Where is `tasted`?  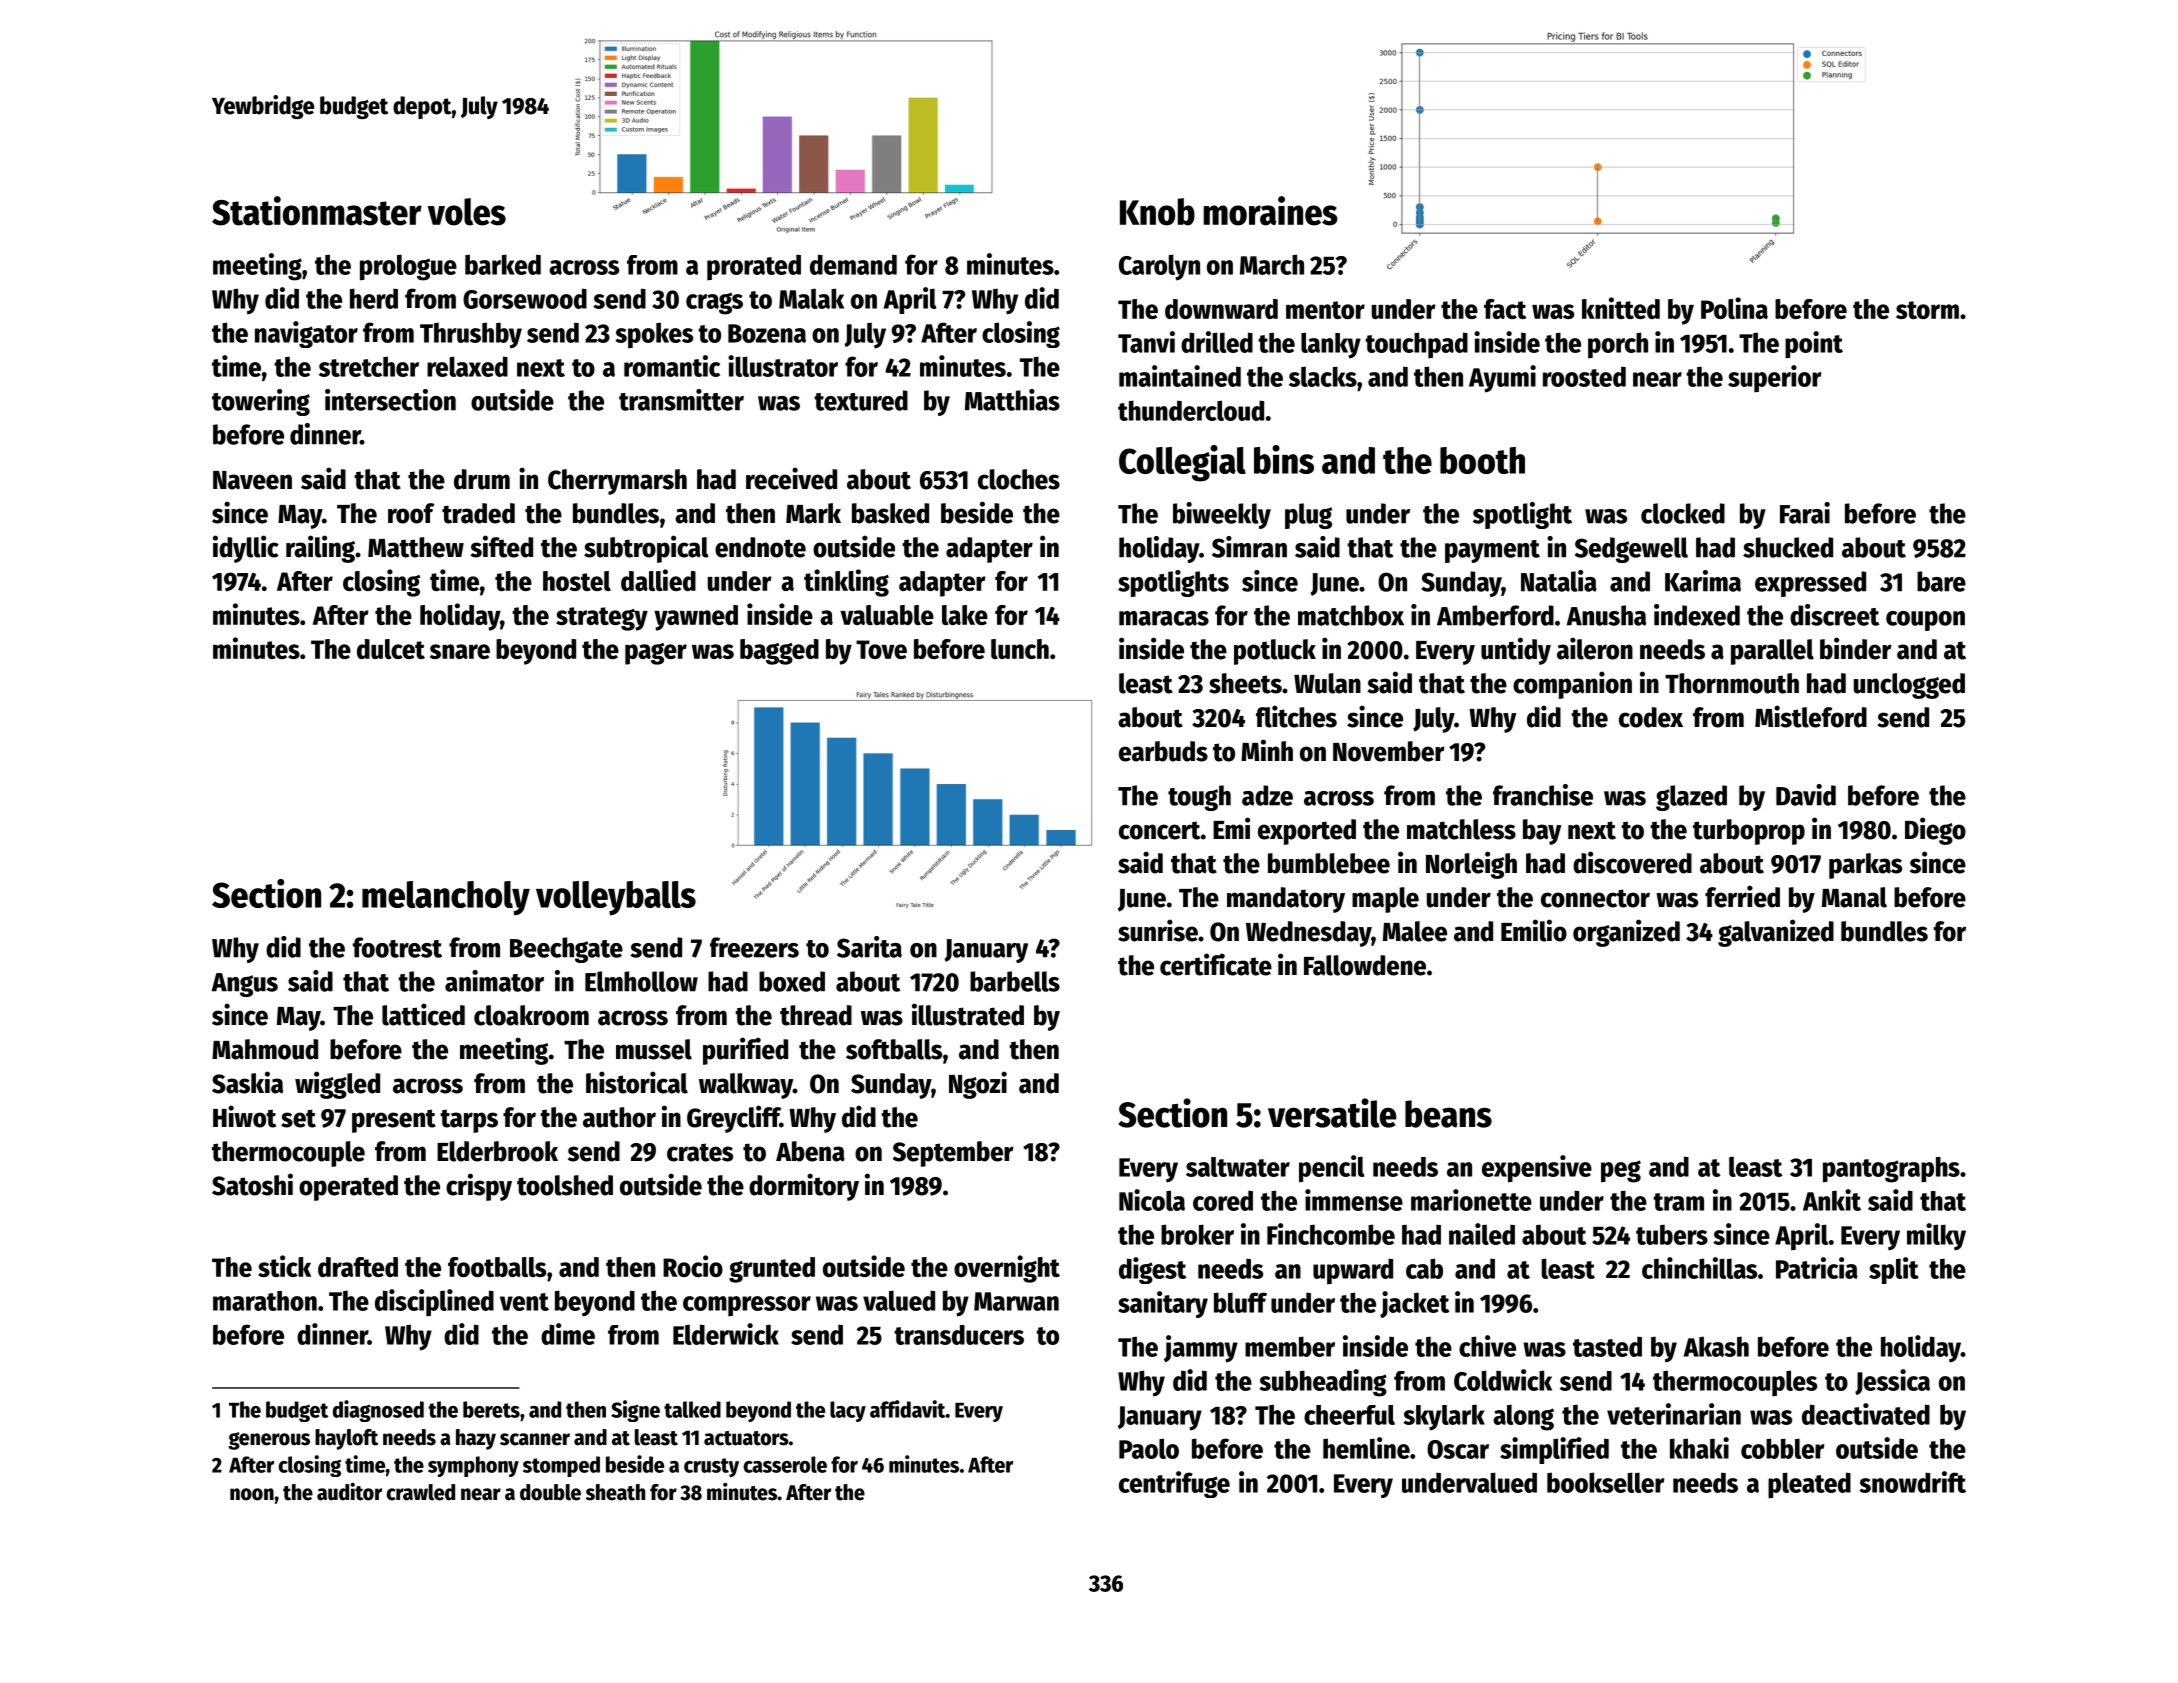 tasted is located at coordinates (1607, 1346).
